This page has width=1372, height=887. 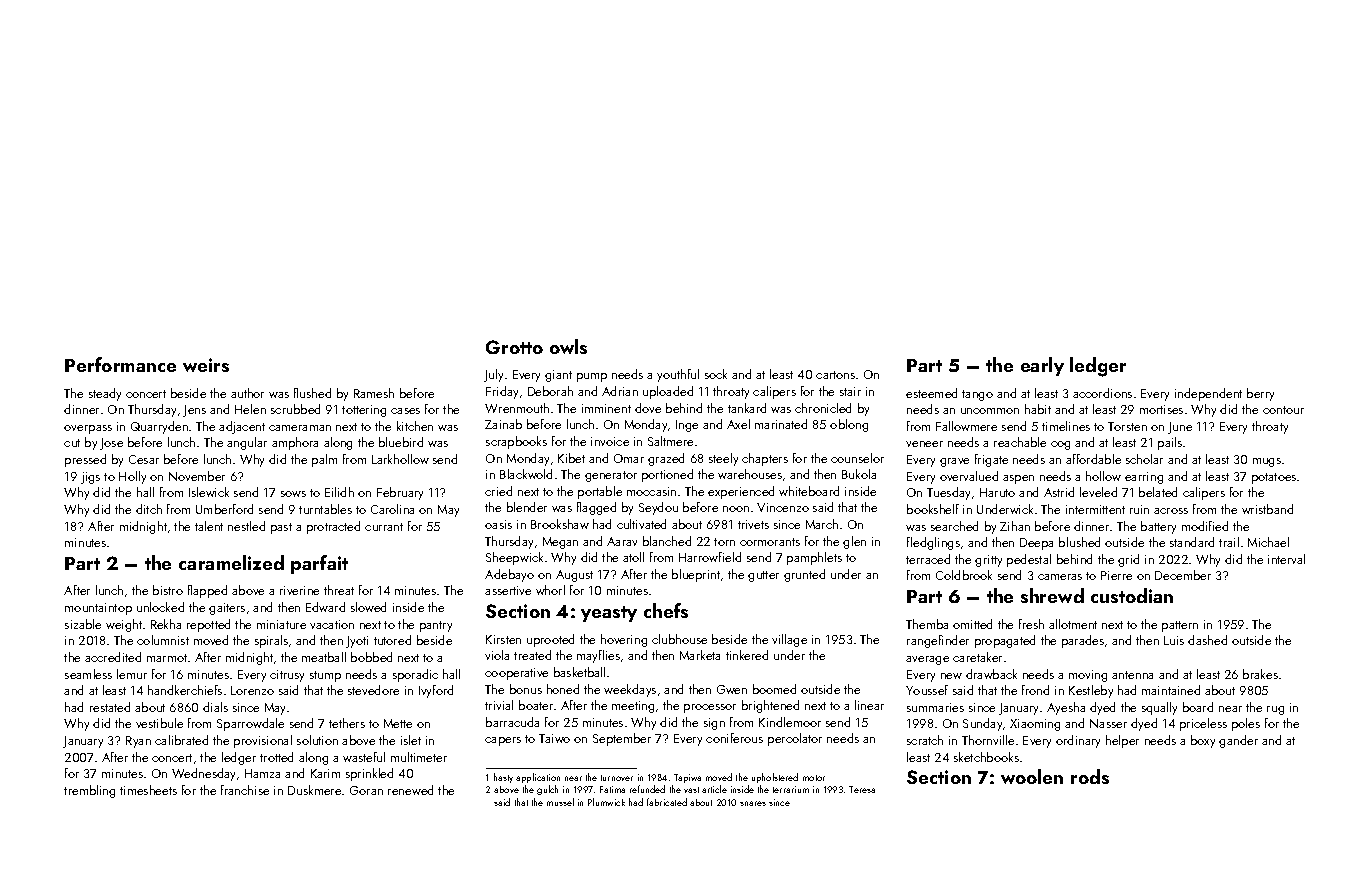 What do you see at coordinates (206, 365) in the page?
I see `weirs` at bounding box center [206, 365].
